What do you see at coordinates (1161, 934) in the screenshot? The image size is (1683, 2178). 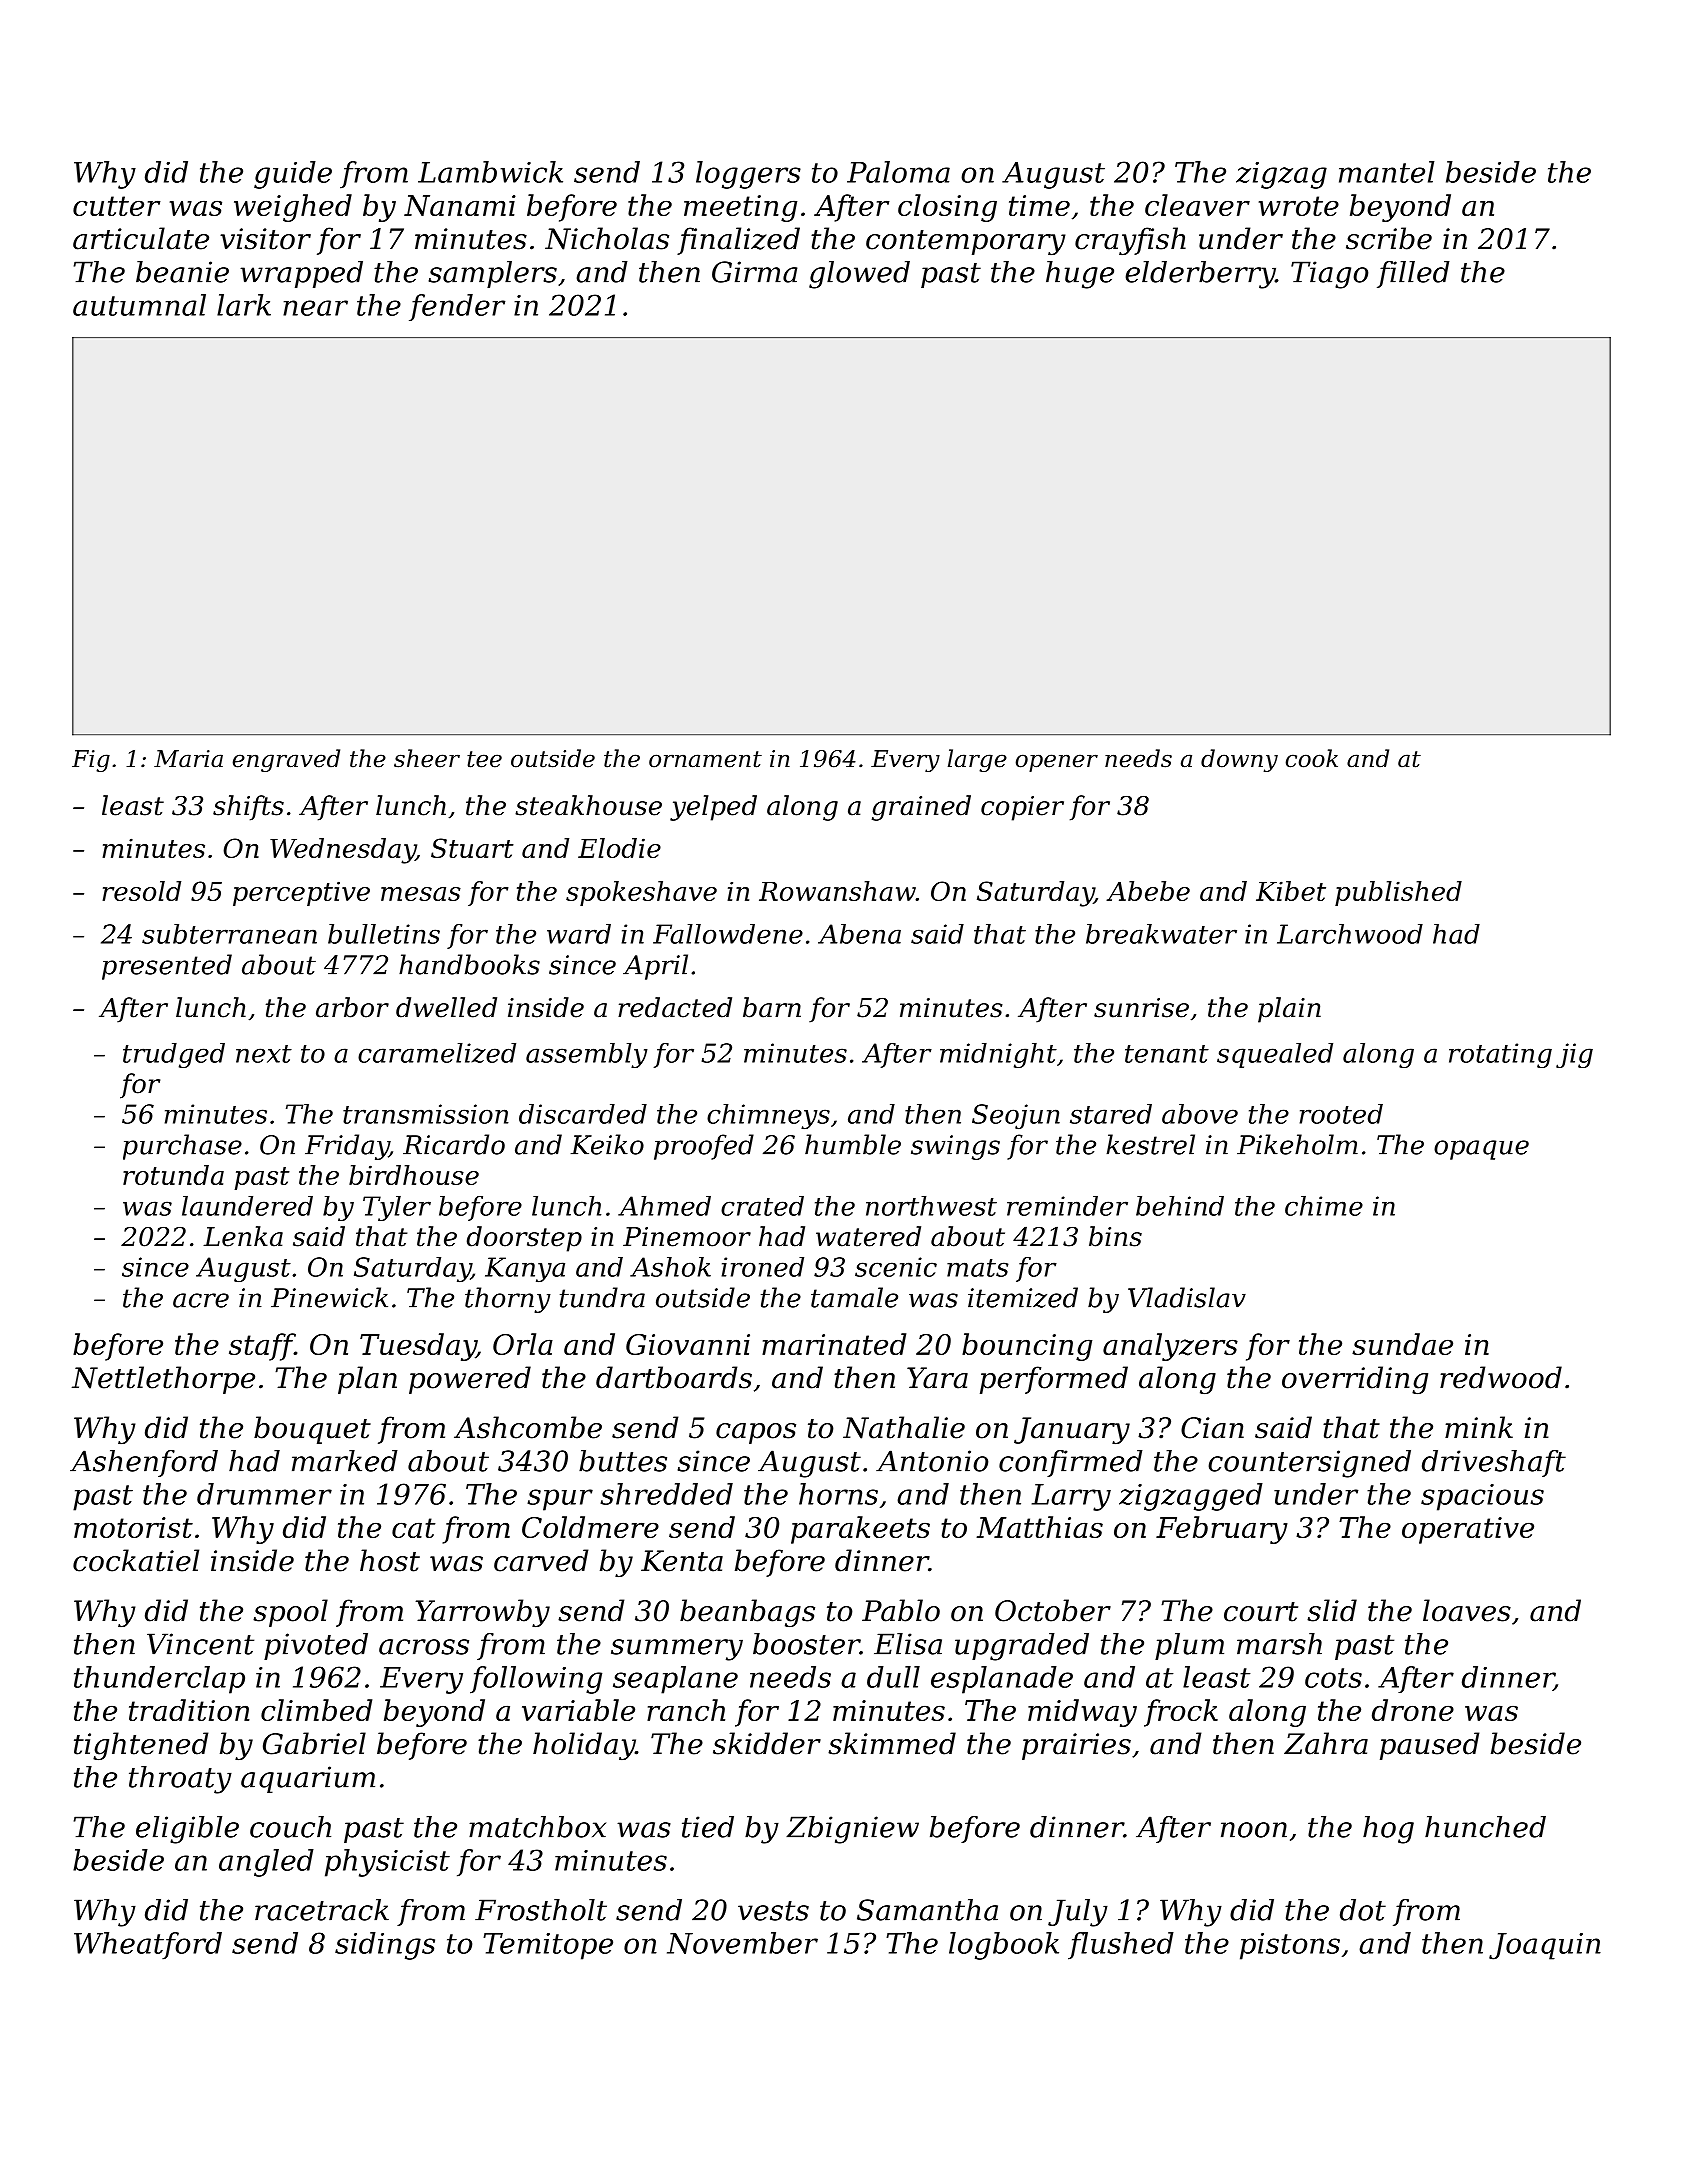 I see `breakwater` at bounding box center [1161, 934].
